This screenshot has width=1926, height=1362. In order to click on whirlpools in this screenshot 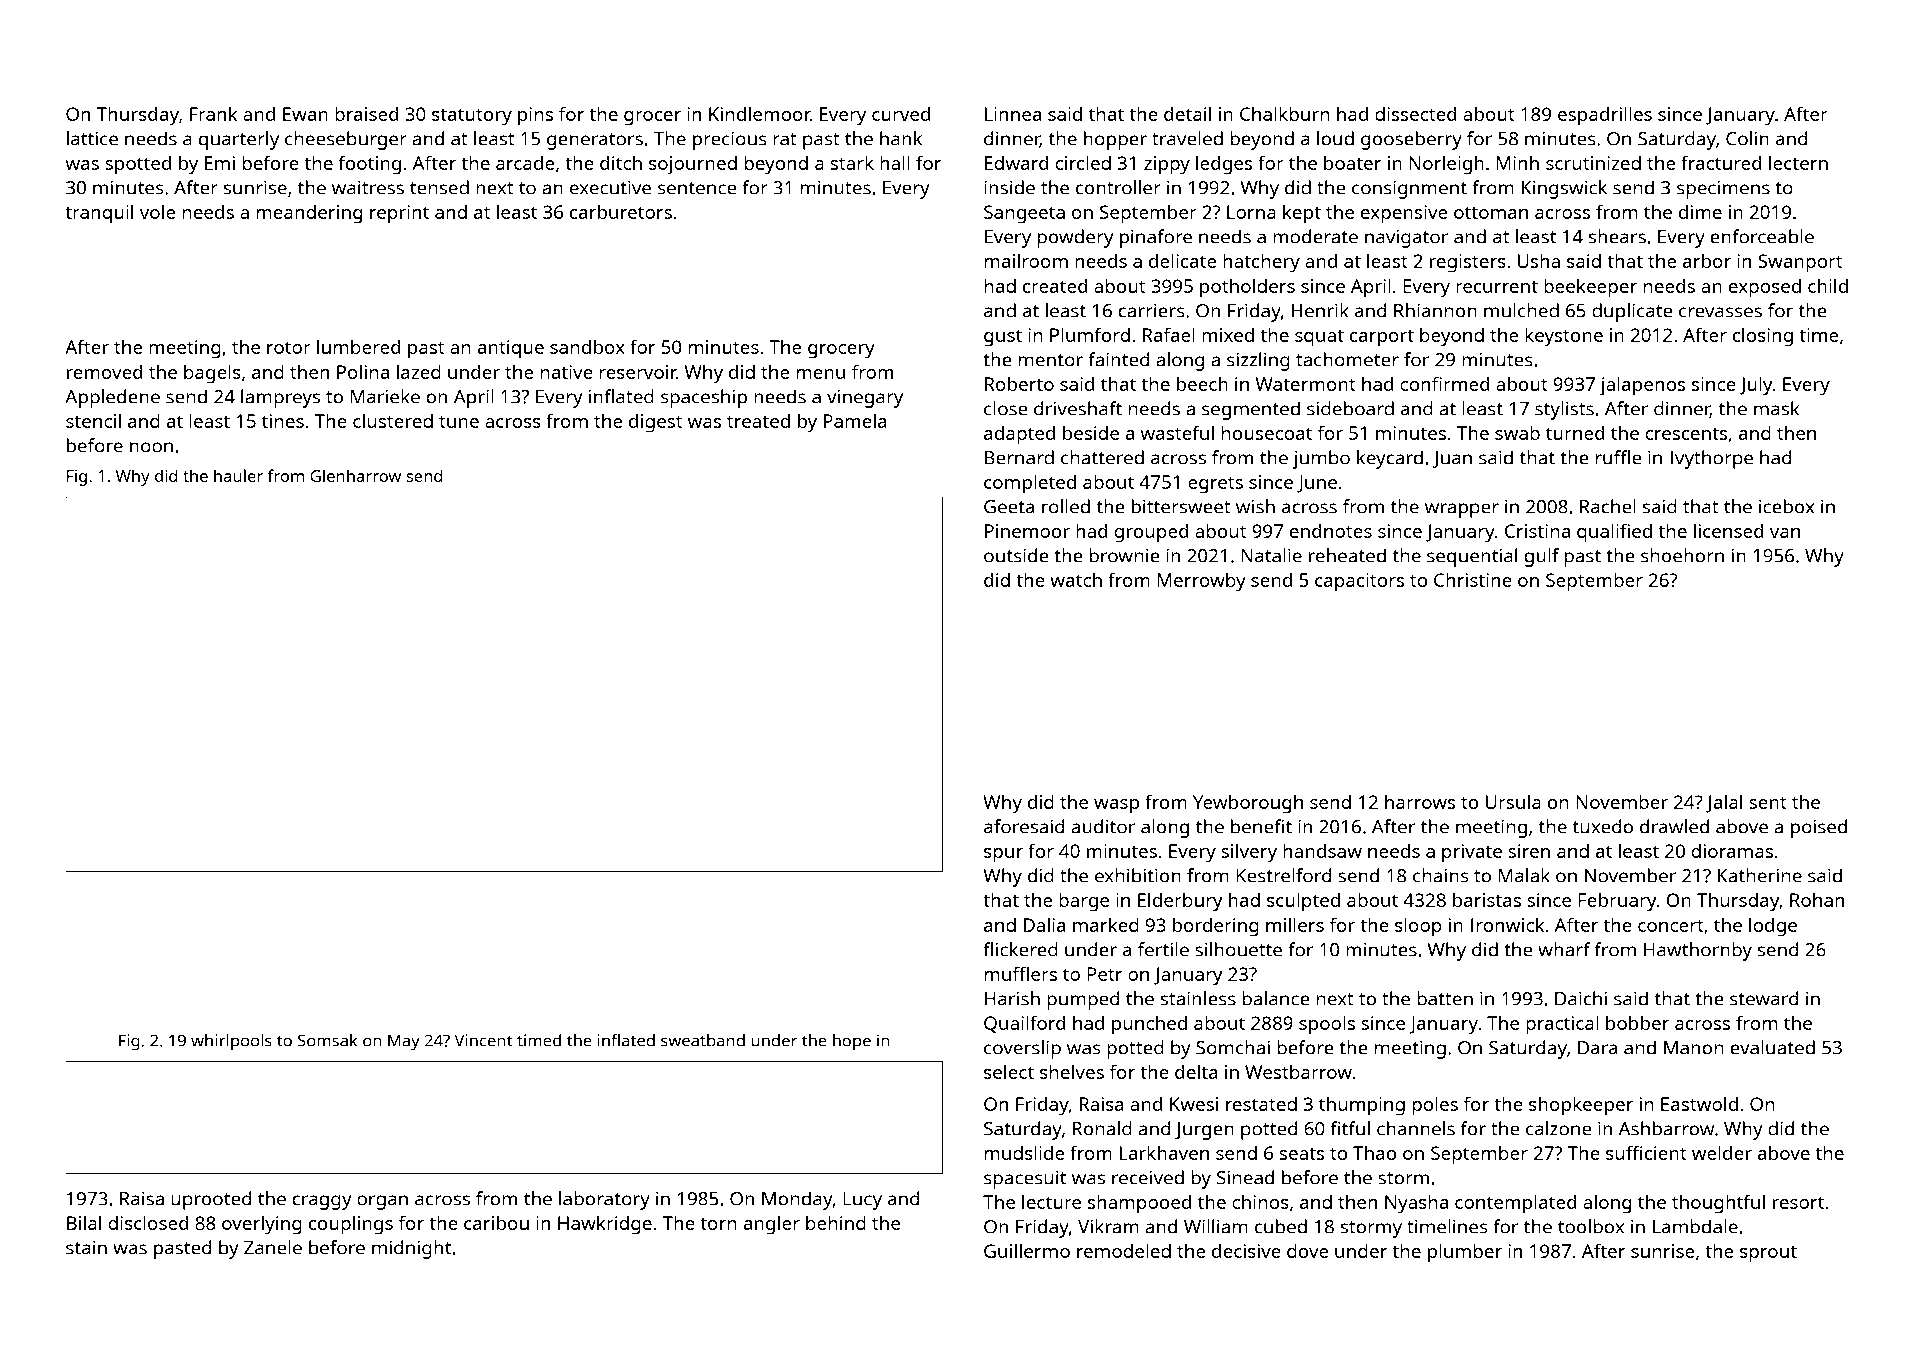, I will do `click(231, 1042)`.
